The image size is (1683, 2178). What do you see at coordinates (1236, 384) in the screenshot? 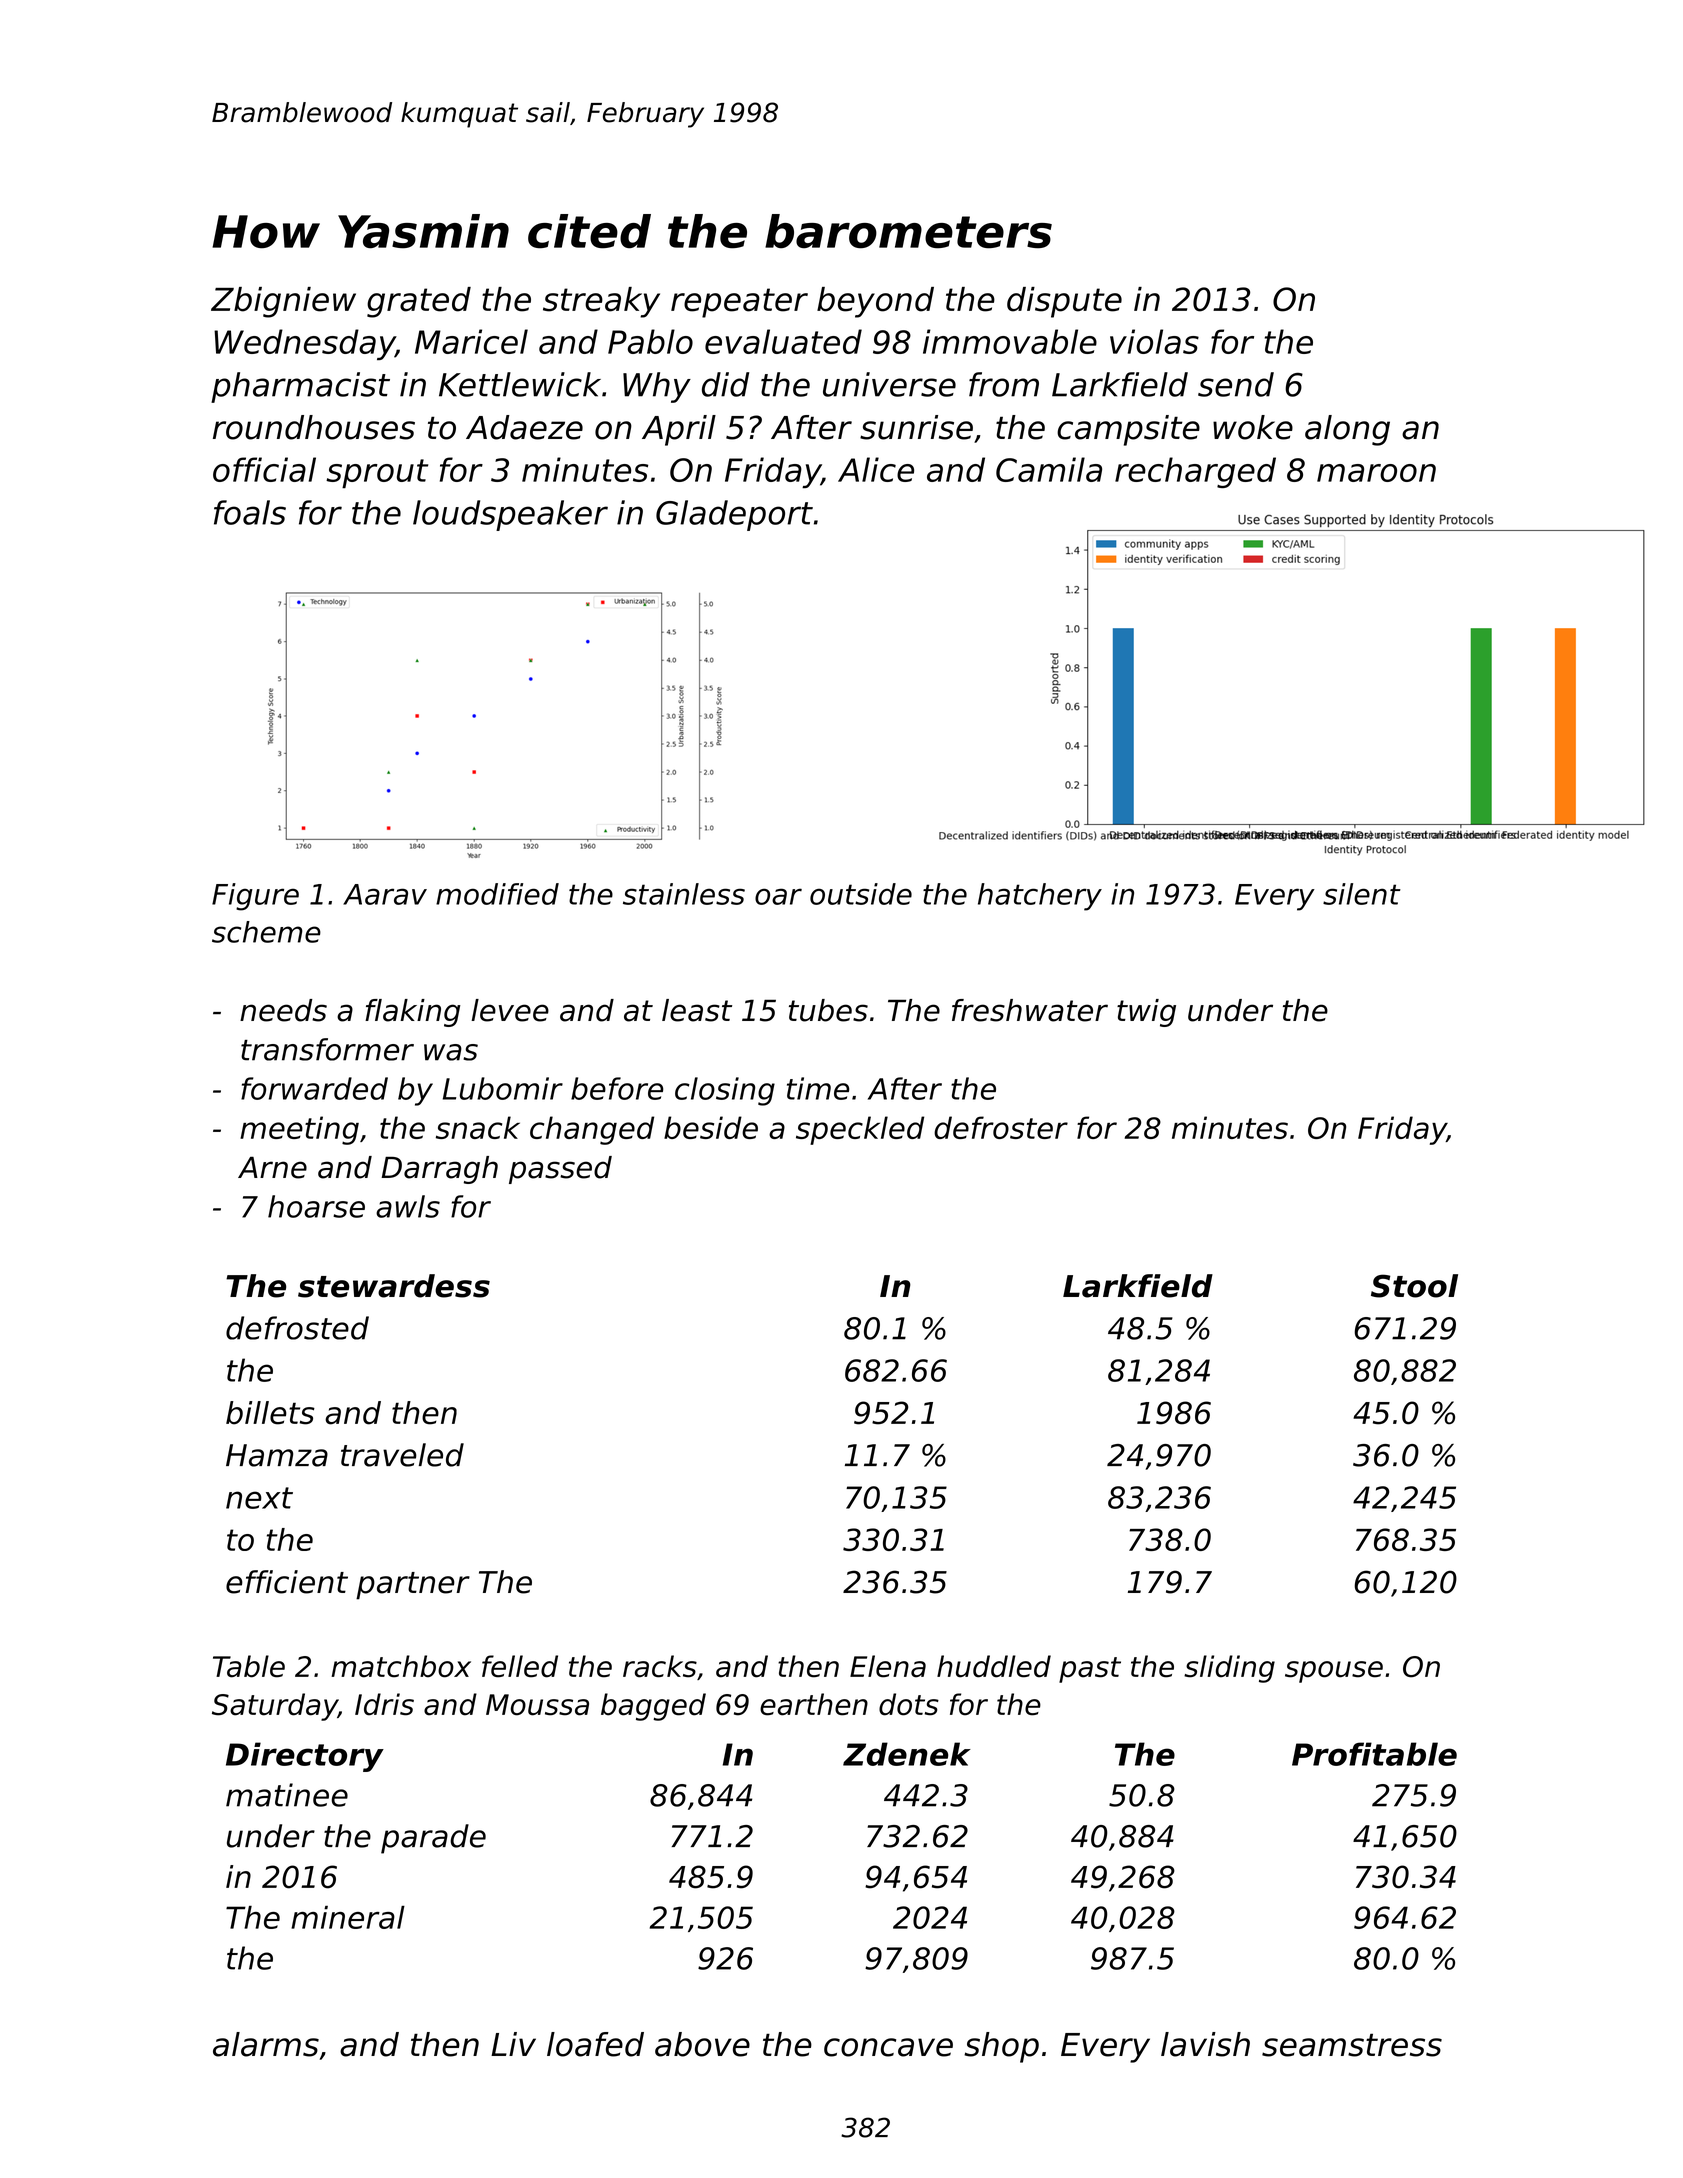
I see `send` at bounding box center [1236, 384].
